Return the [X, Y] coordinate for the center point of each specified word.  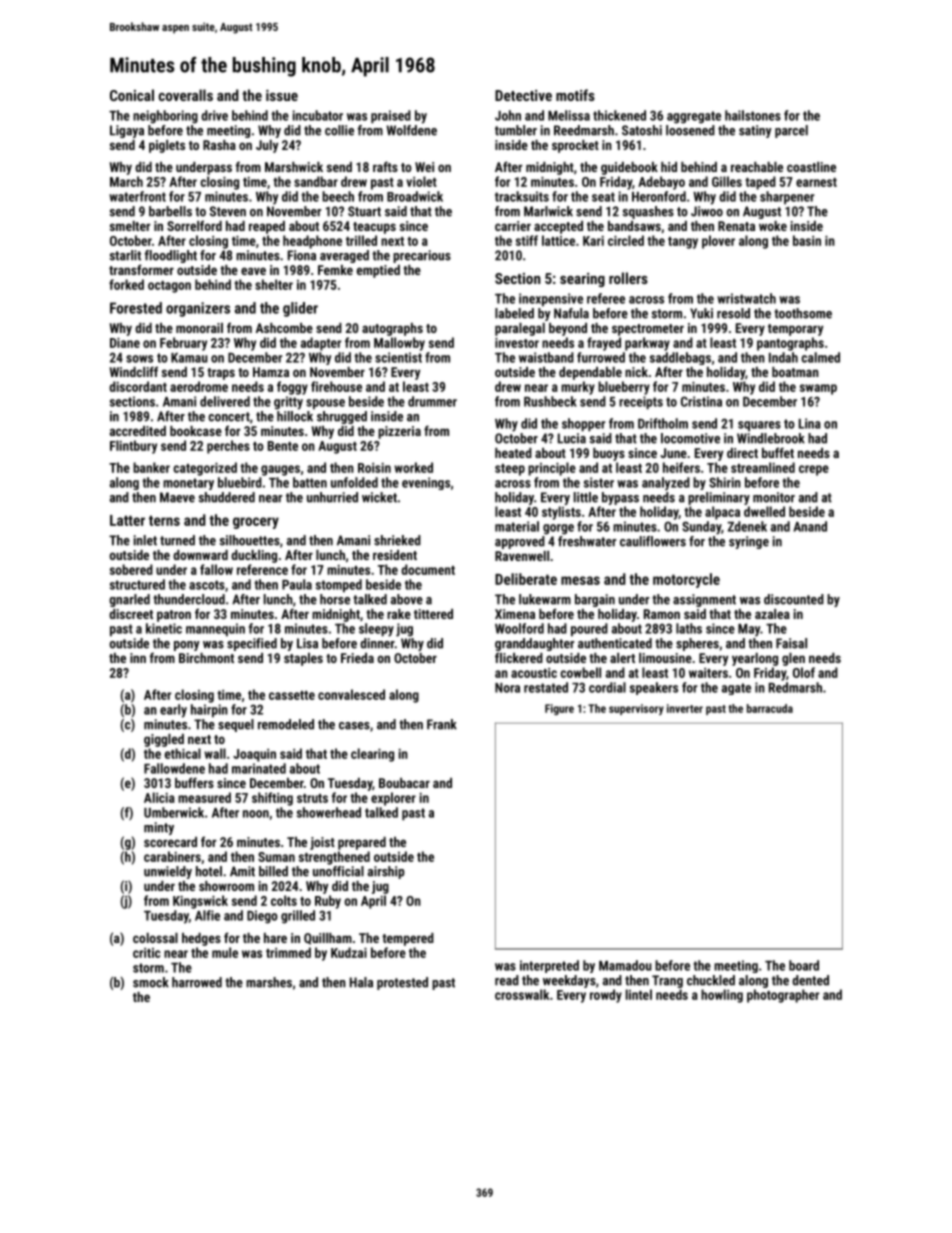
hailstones [753, 115]
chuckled [711, 980]
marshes [269, 982]
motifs [575, 95]
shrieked [397, 540]
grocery [256, 523]
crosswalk [522, 994]
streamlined [763, 467]
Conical [132, 95]
